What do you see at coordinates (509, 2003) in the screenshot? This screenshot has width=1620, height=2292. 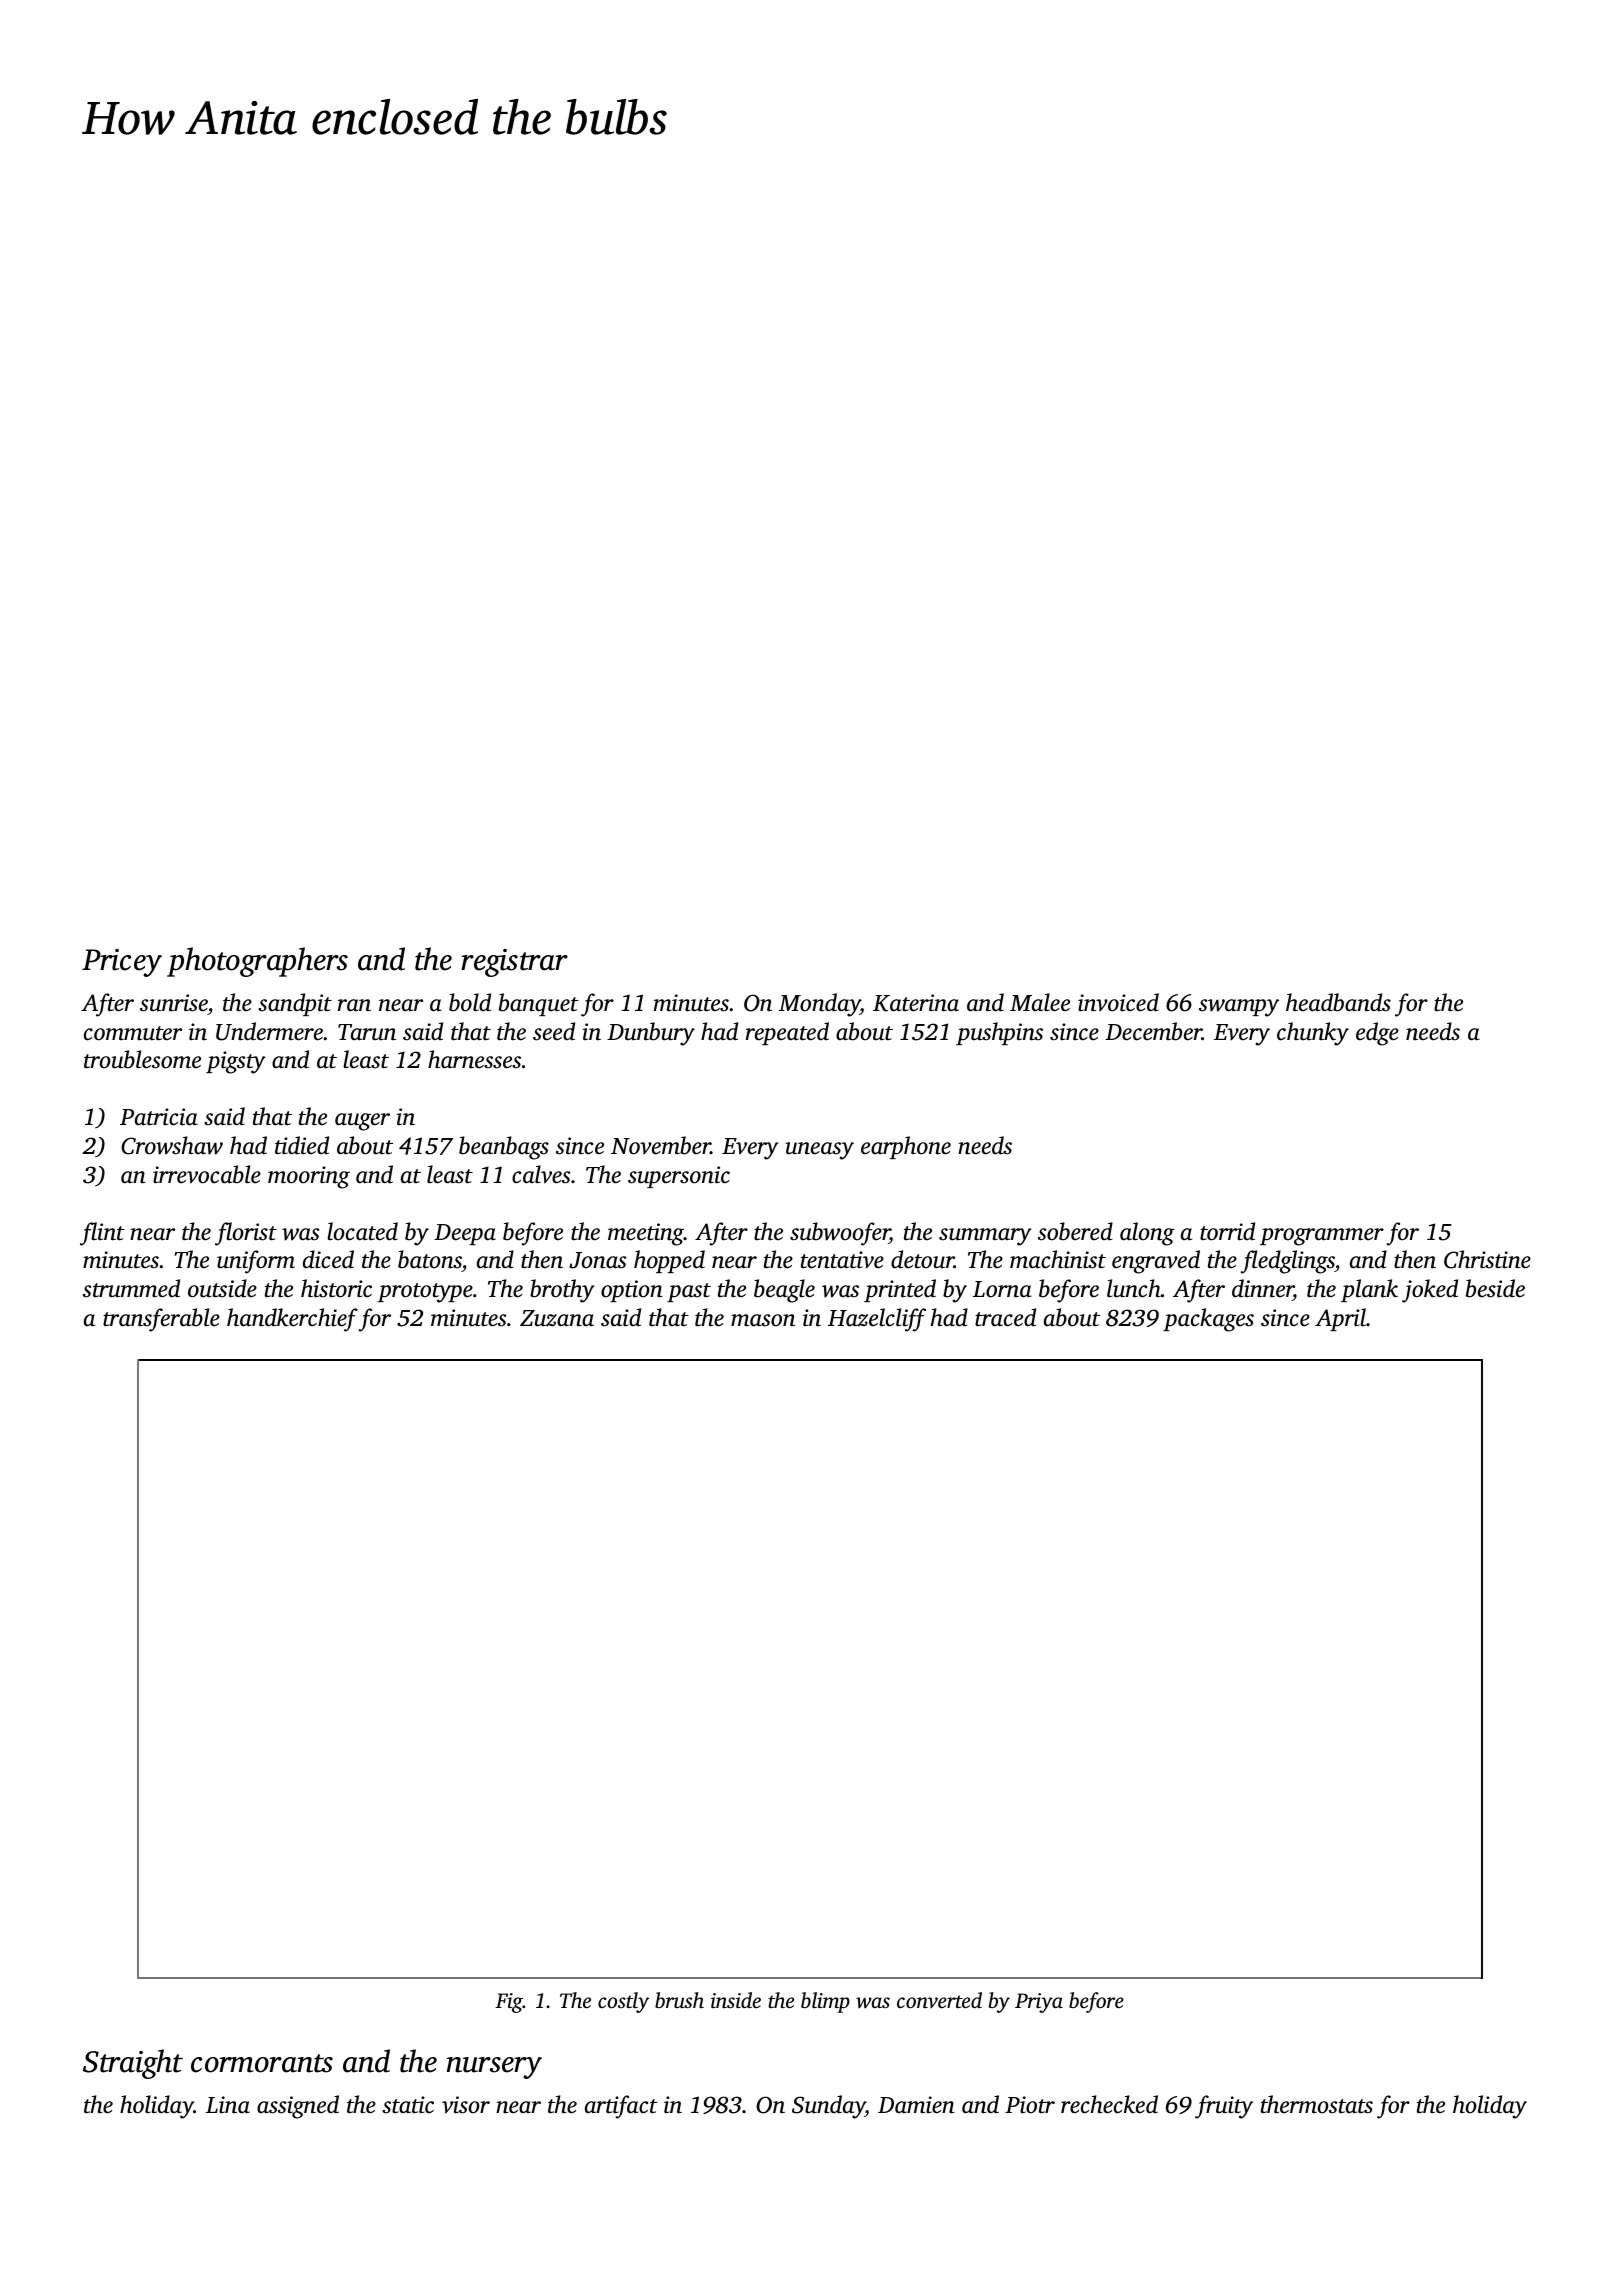 I see `Fig` at bounding box center [509, 2003].
